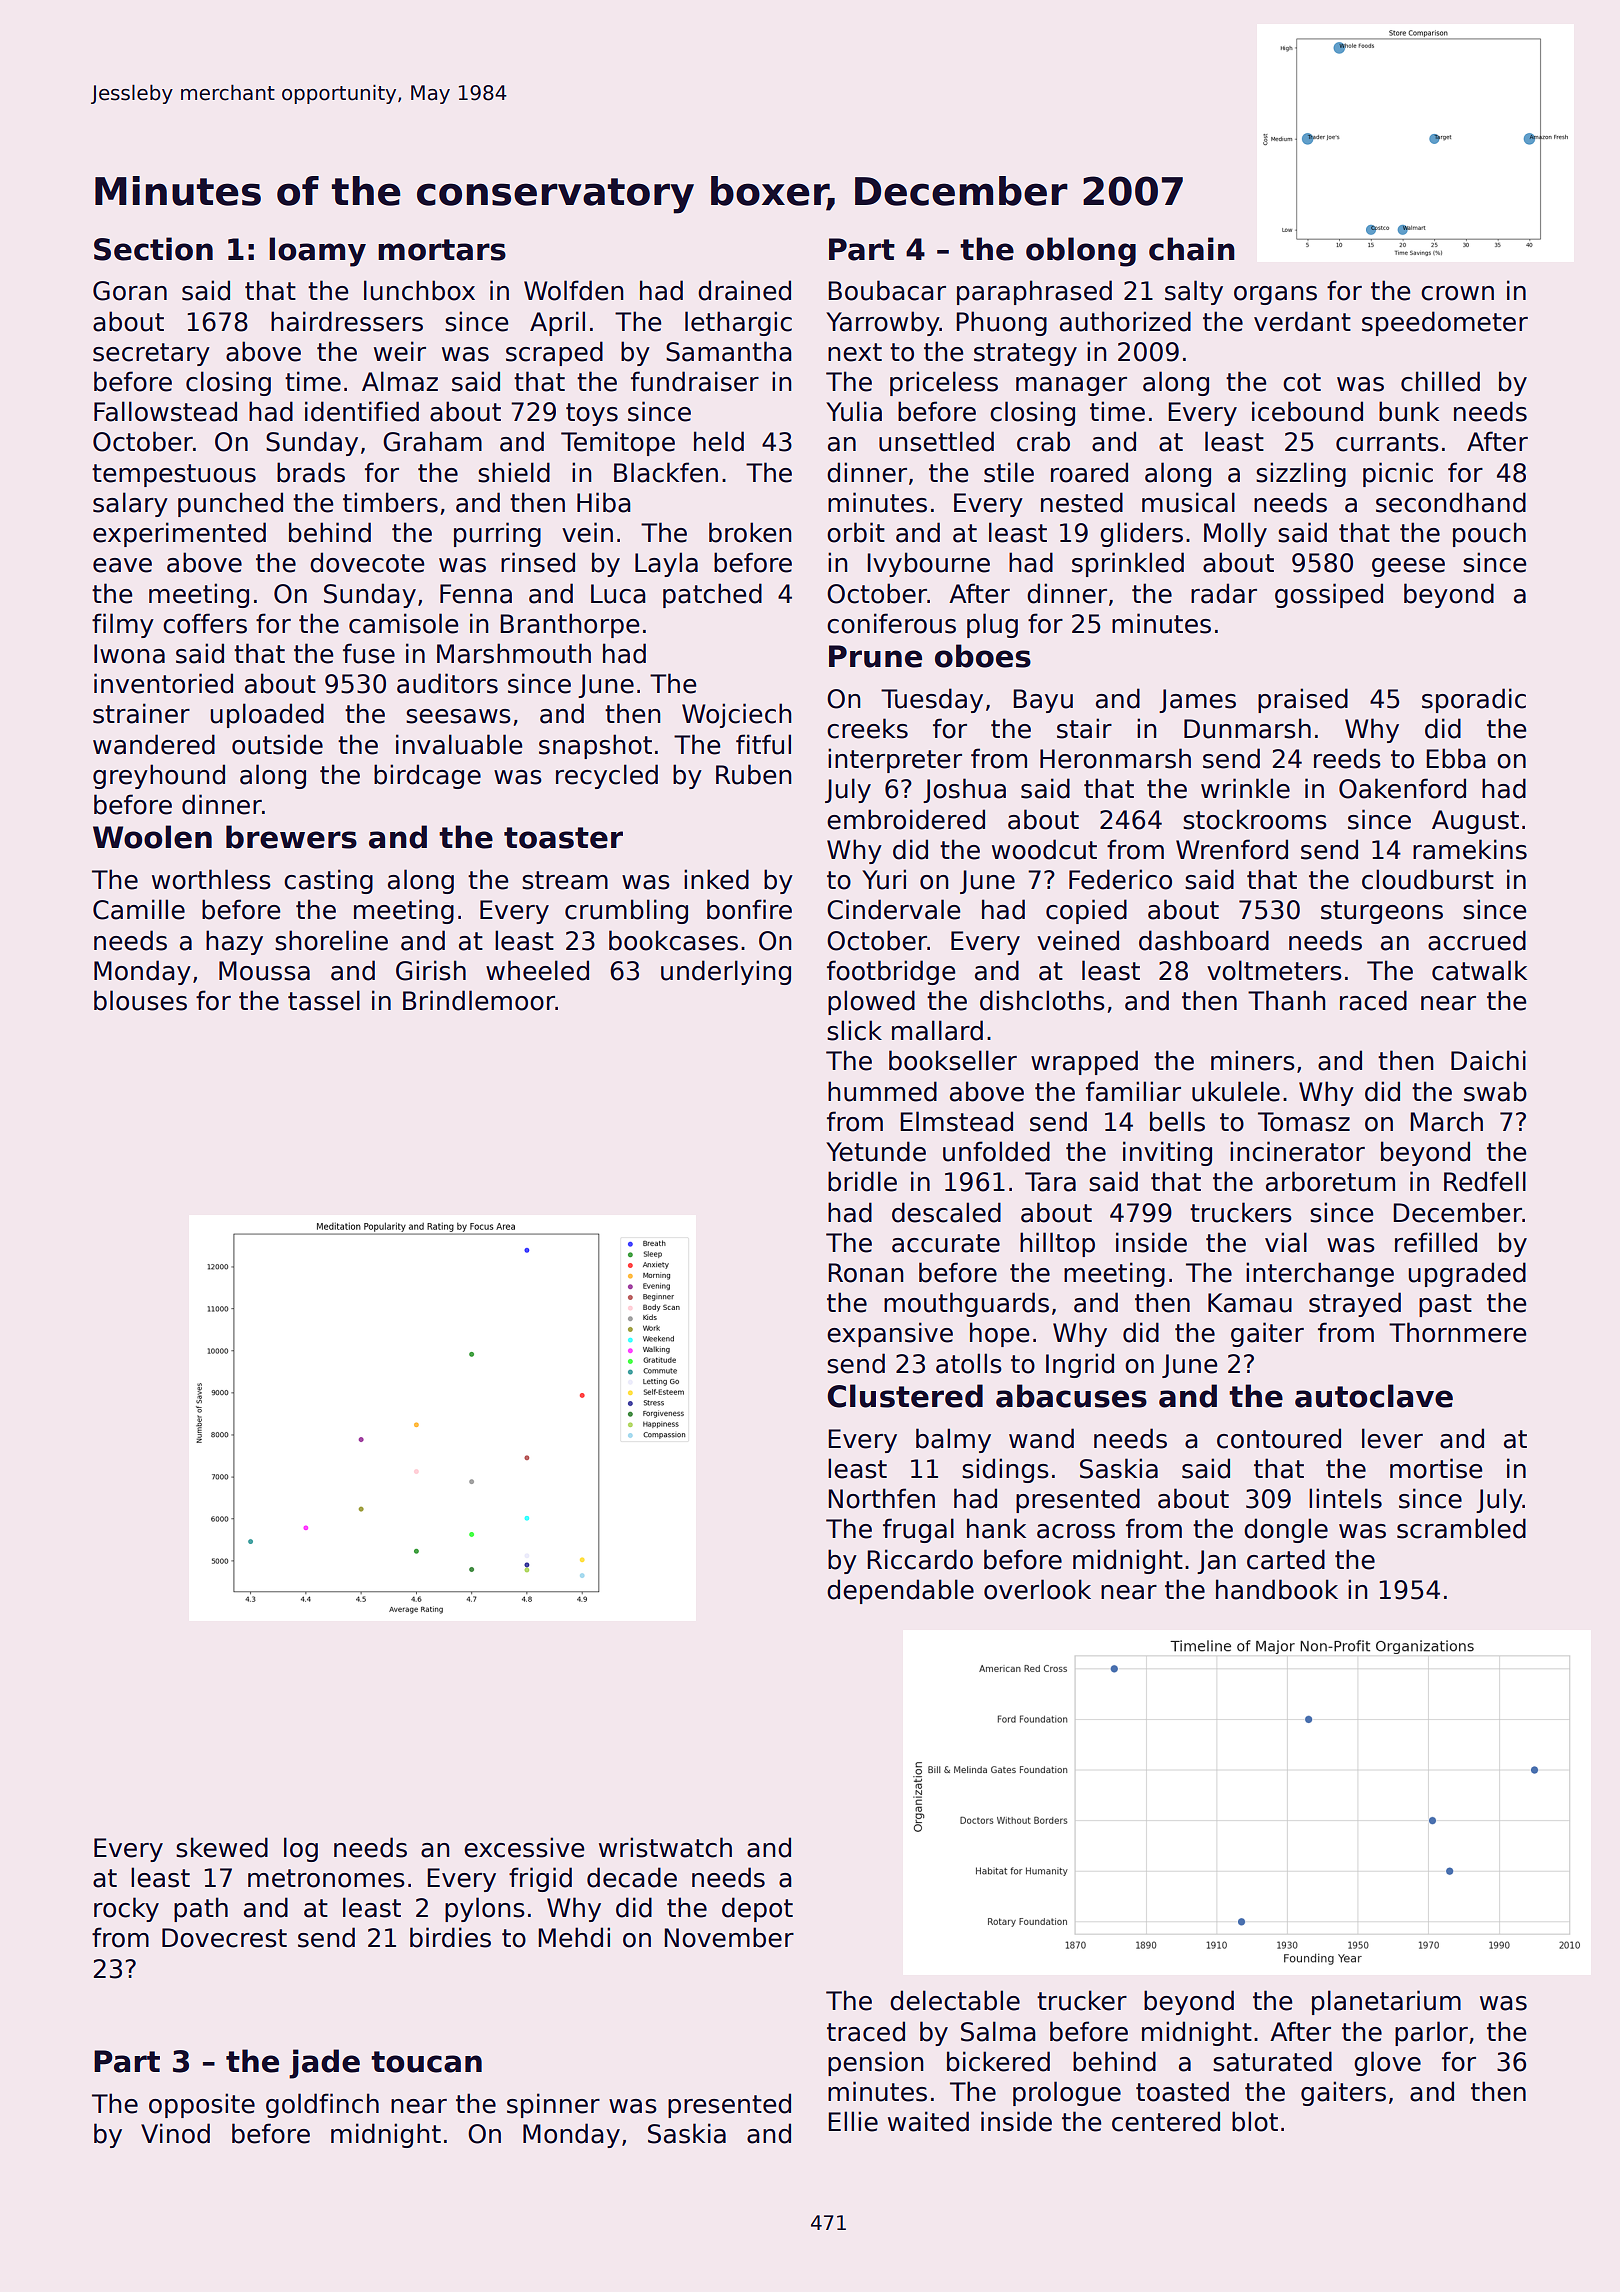  I want to click on jade, so click(324, 2064).
